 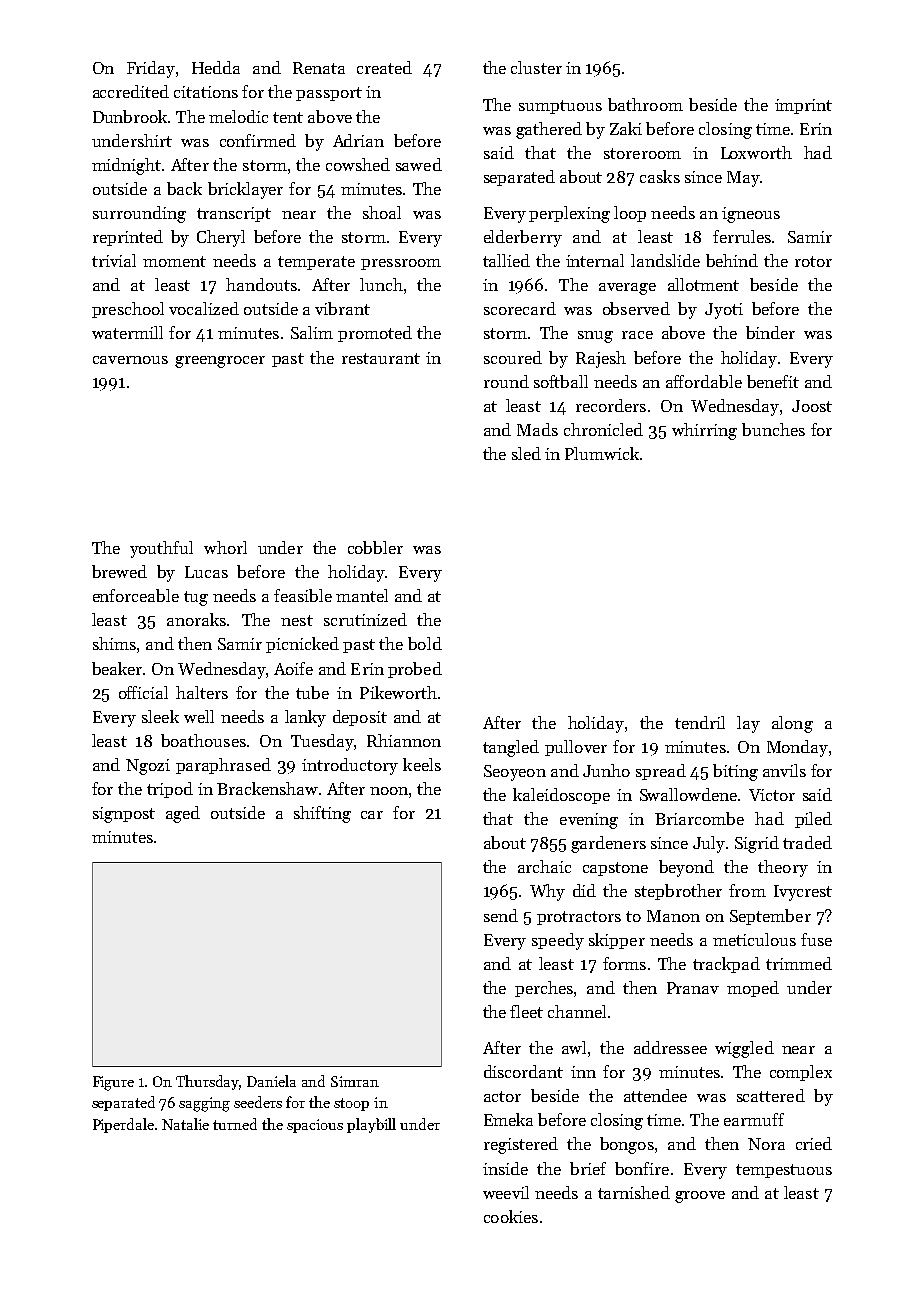 What do you see at coordinates (245, 190) in the screenshot?
I see `bricklayer` at bounding box center [245, 190].
